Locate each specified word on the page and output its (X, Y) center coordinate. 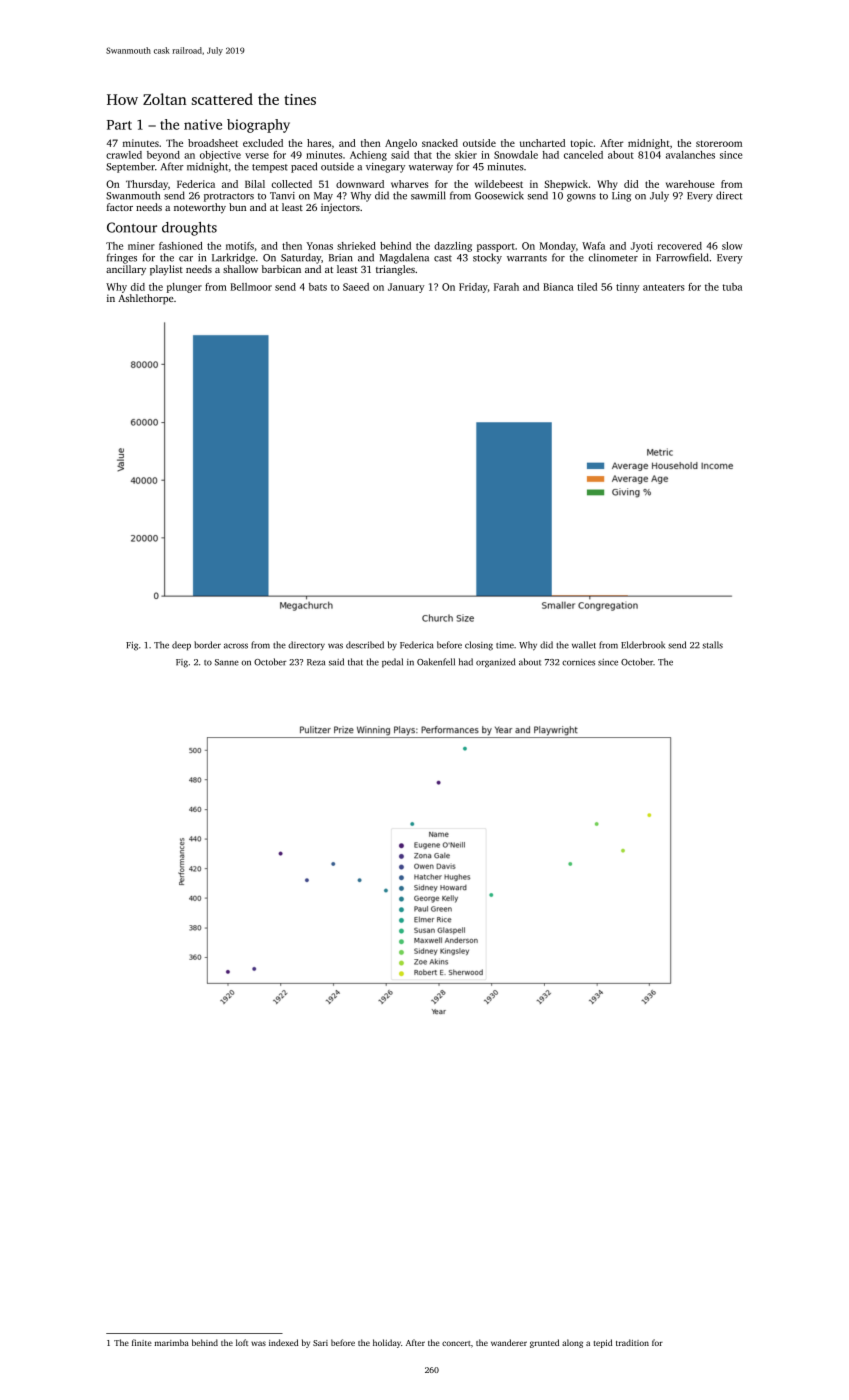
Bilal (255, 184)
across (236, 646)
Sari (320, 1343)
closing (479, 646)
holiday (387, 1343)
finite (142, 1342)
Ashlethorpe (146, 299)
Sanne (227, 662)
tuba (732, 287)
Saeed (356, 287)
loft (242, 1342)
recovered (680, 246)
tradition (632, 1342)
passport (496, 247)
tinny (628, 288)
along (572, 1343)
